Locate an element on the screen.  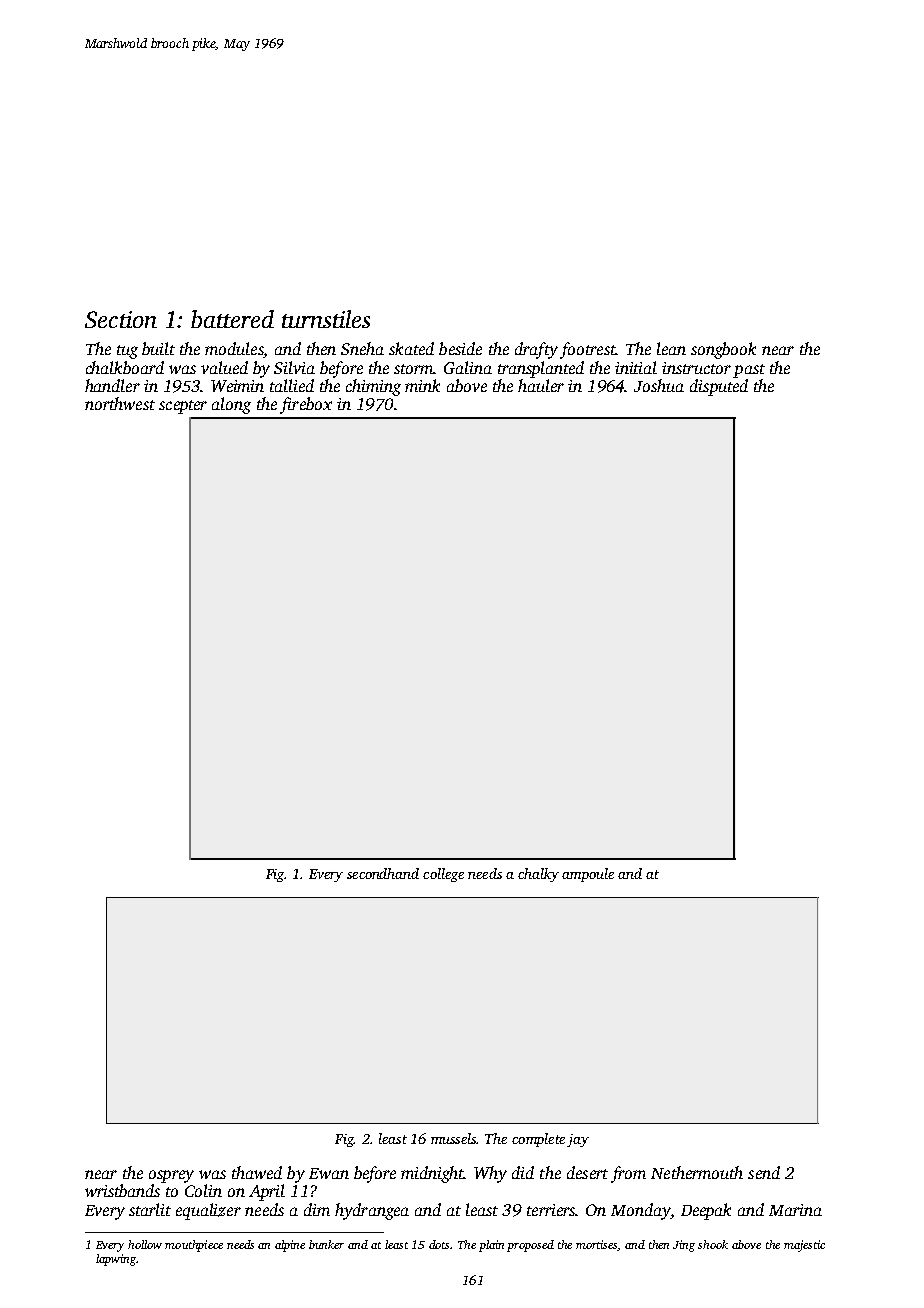
osprey is located at coordinates (171, 1176).
